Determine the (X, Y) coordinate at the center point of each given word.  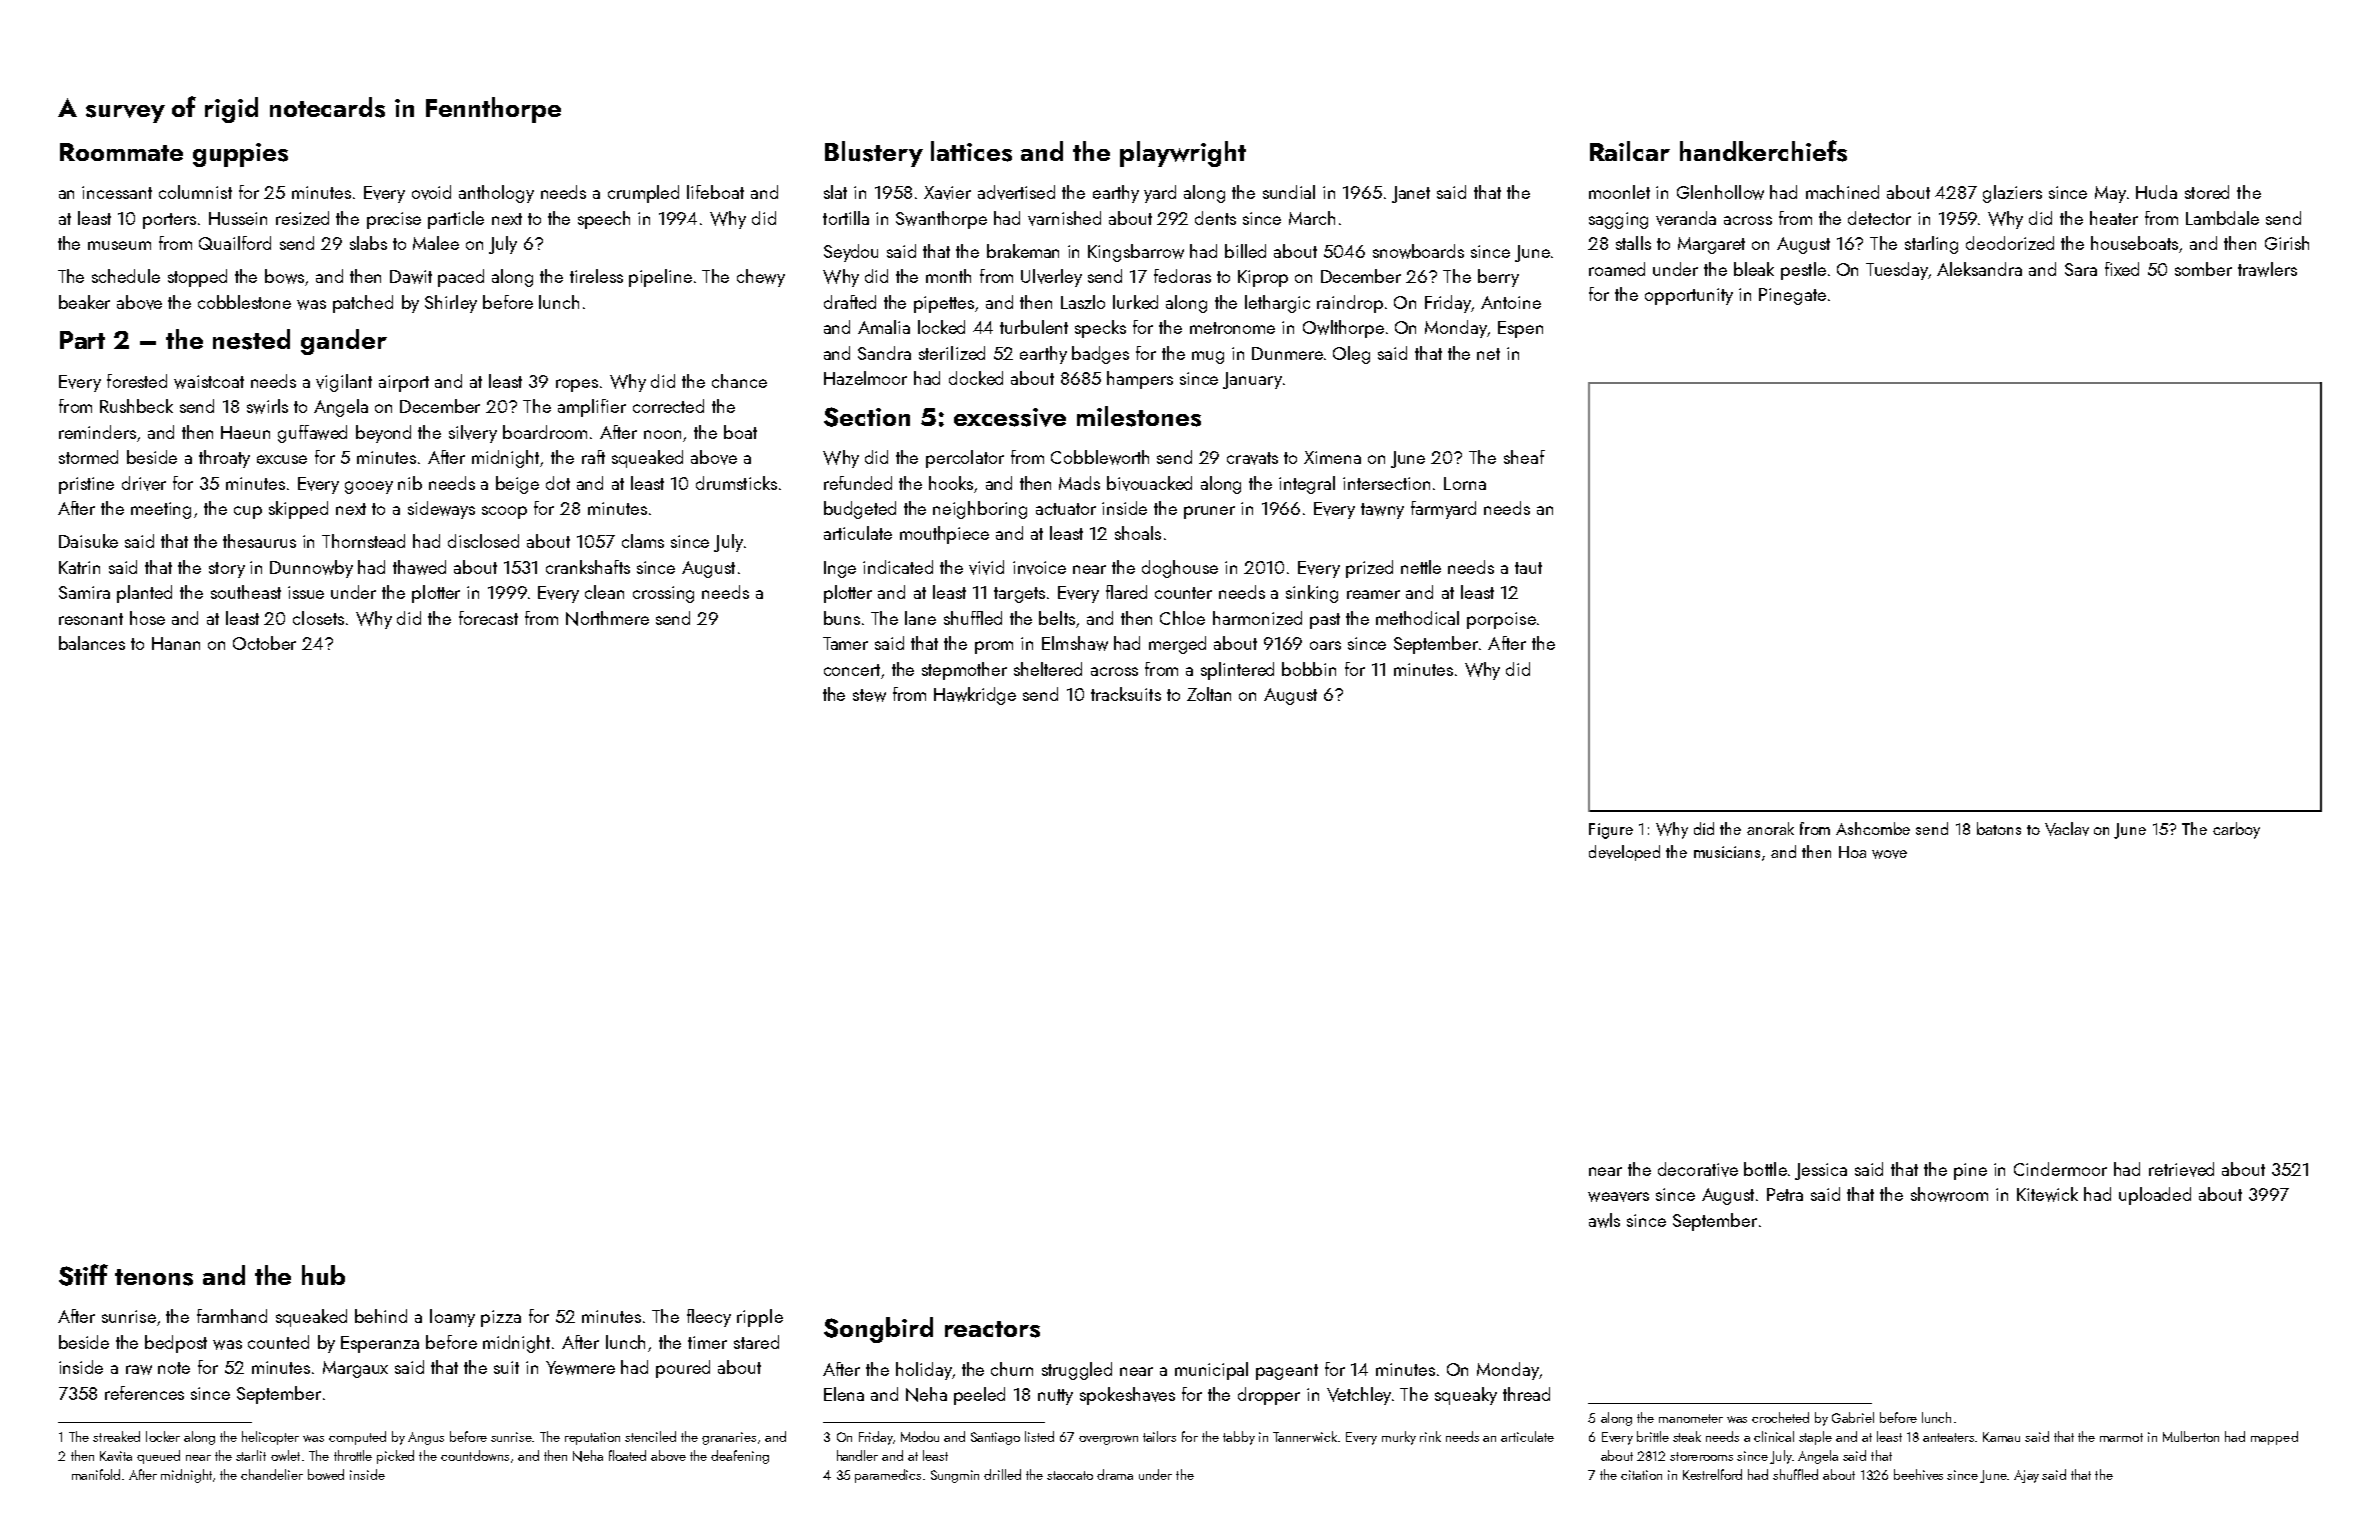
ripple (760, 1318)
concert (852, 670)
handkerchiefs (1763, 151)
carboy (2236, 830)
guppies (240, 155)
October (264, 643)
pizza (501, 1318)
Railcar (1630, 151)
